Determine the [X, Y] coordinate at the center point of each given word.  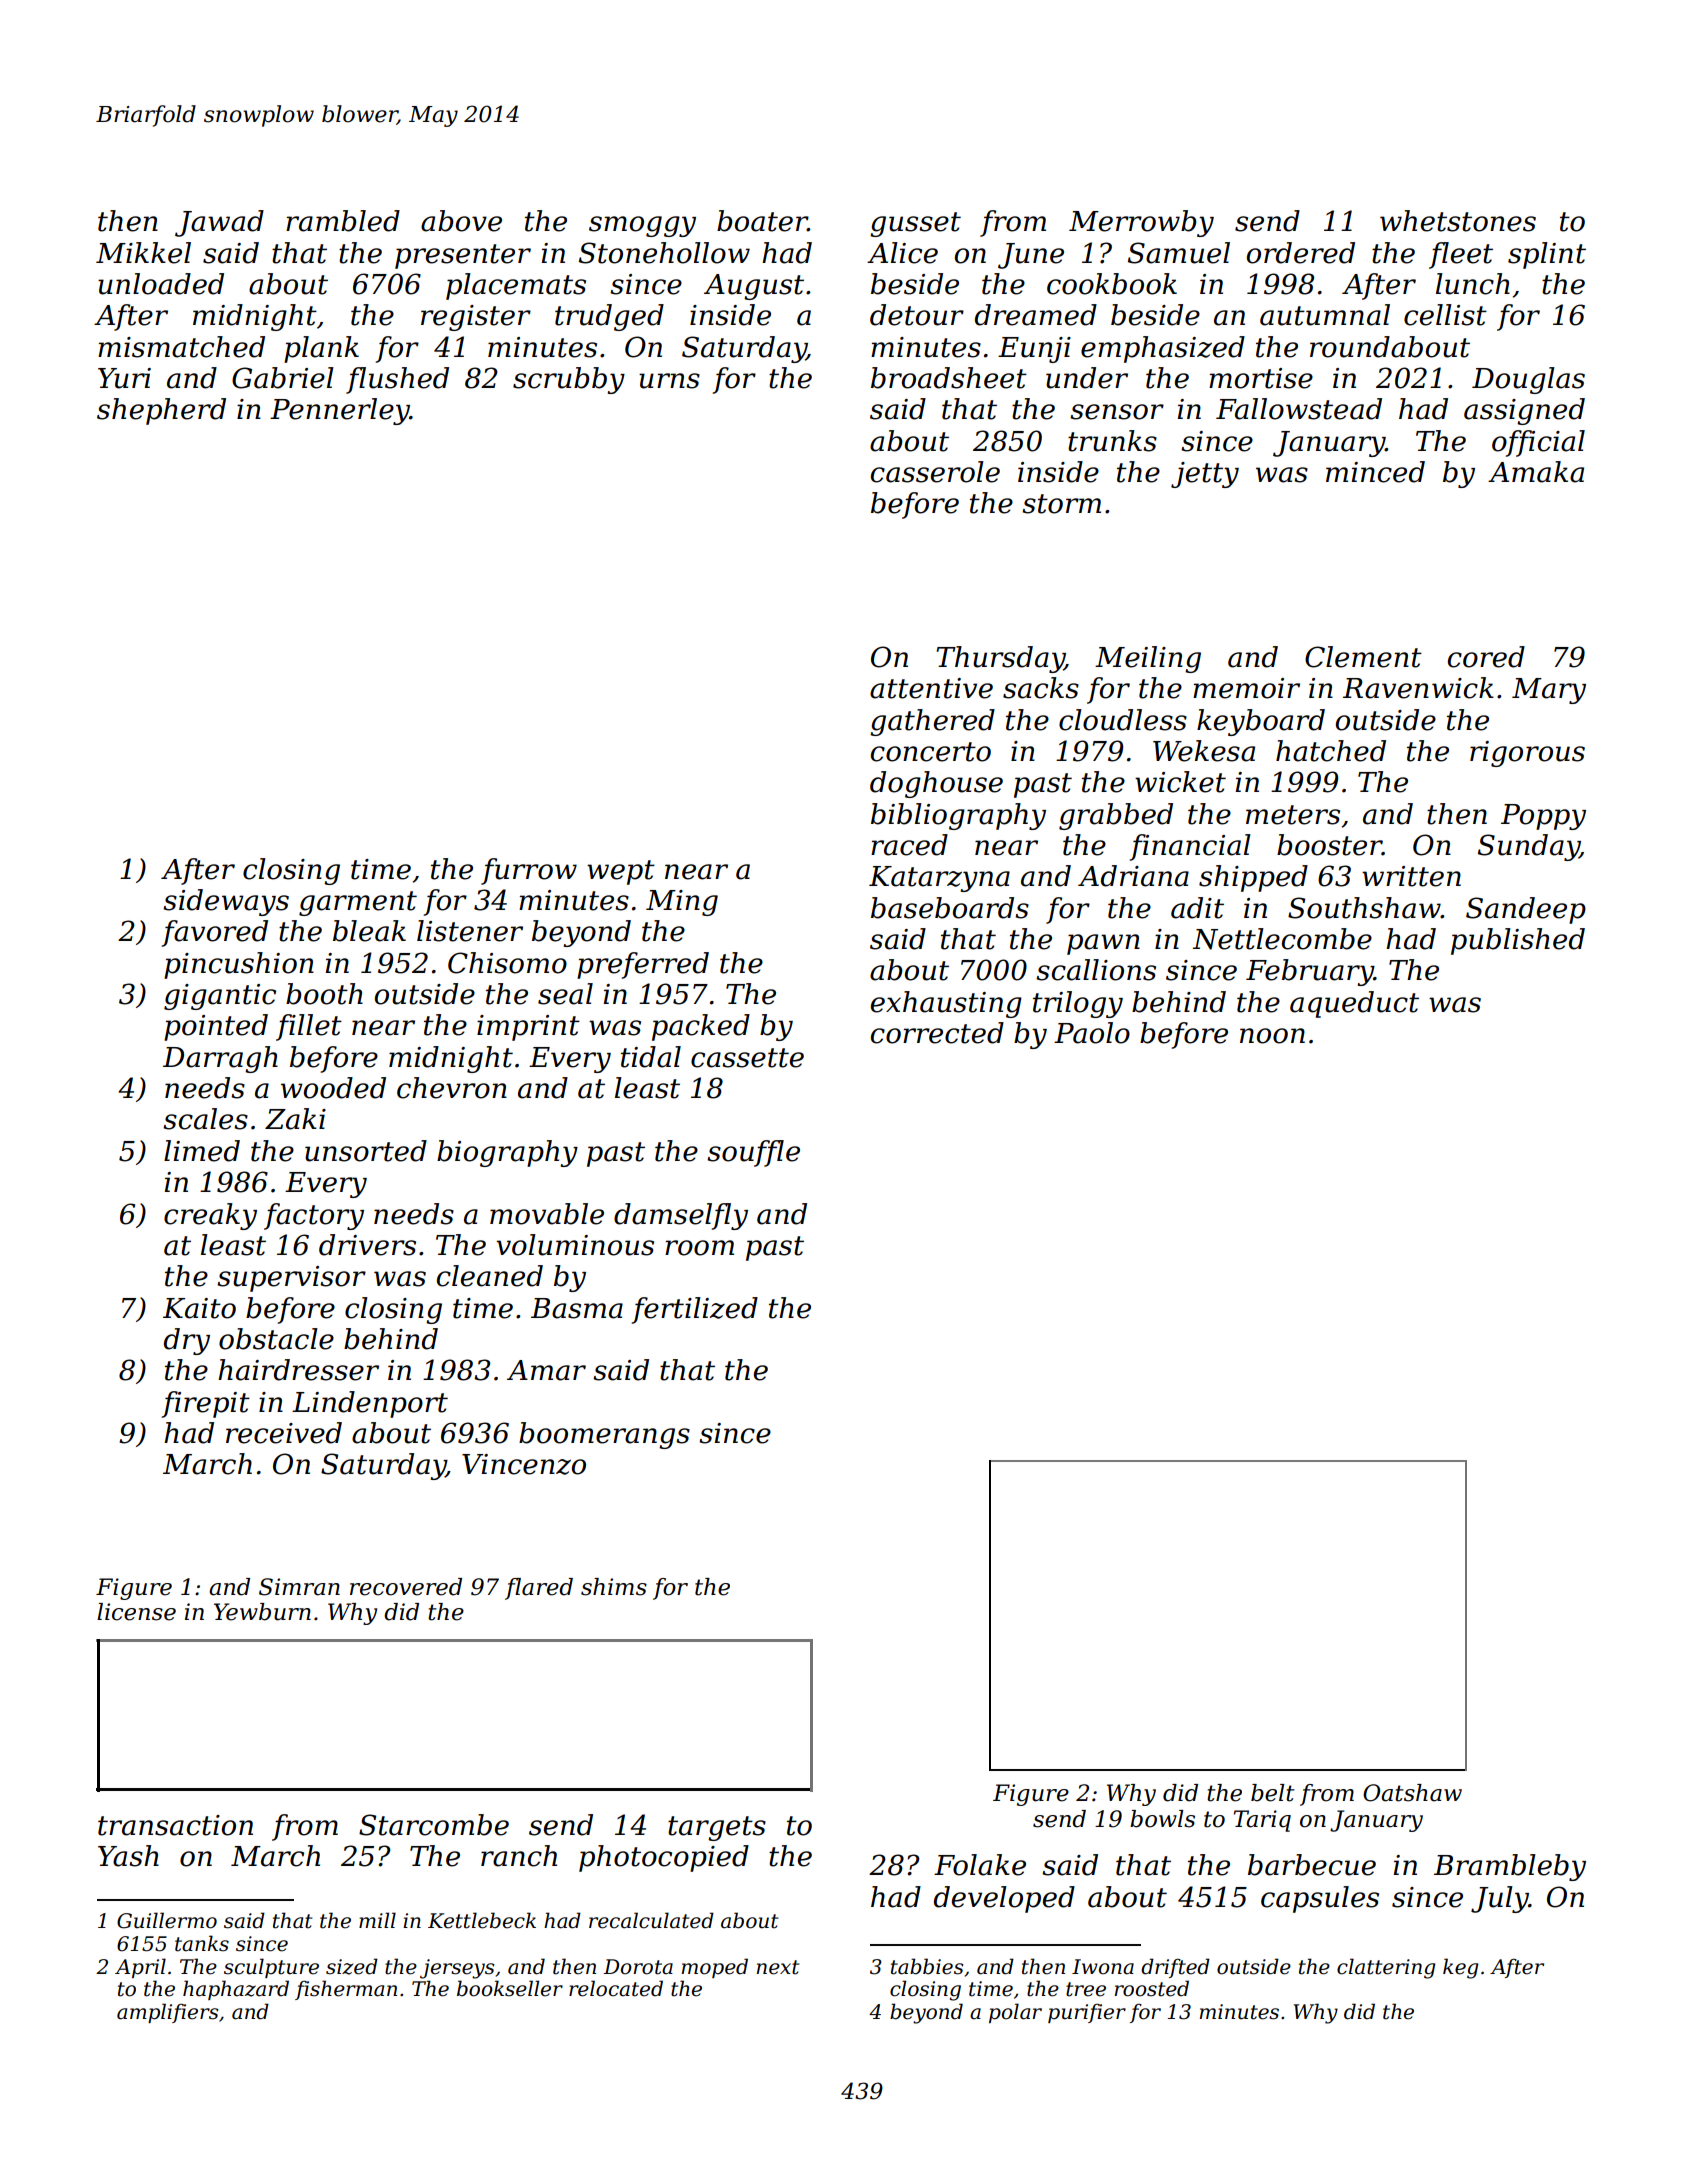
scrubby [569, 380]
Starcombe [434, 1825]
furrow [529, 871]
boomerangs [604, 1435]
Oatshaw [1412, 1793]
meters [1293, 815]
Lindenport [370, 1404]
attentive [931, 688]
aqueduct [1354, 1004]
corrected [937, 1033]
